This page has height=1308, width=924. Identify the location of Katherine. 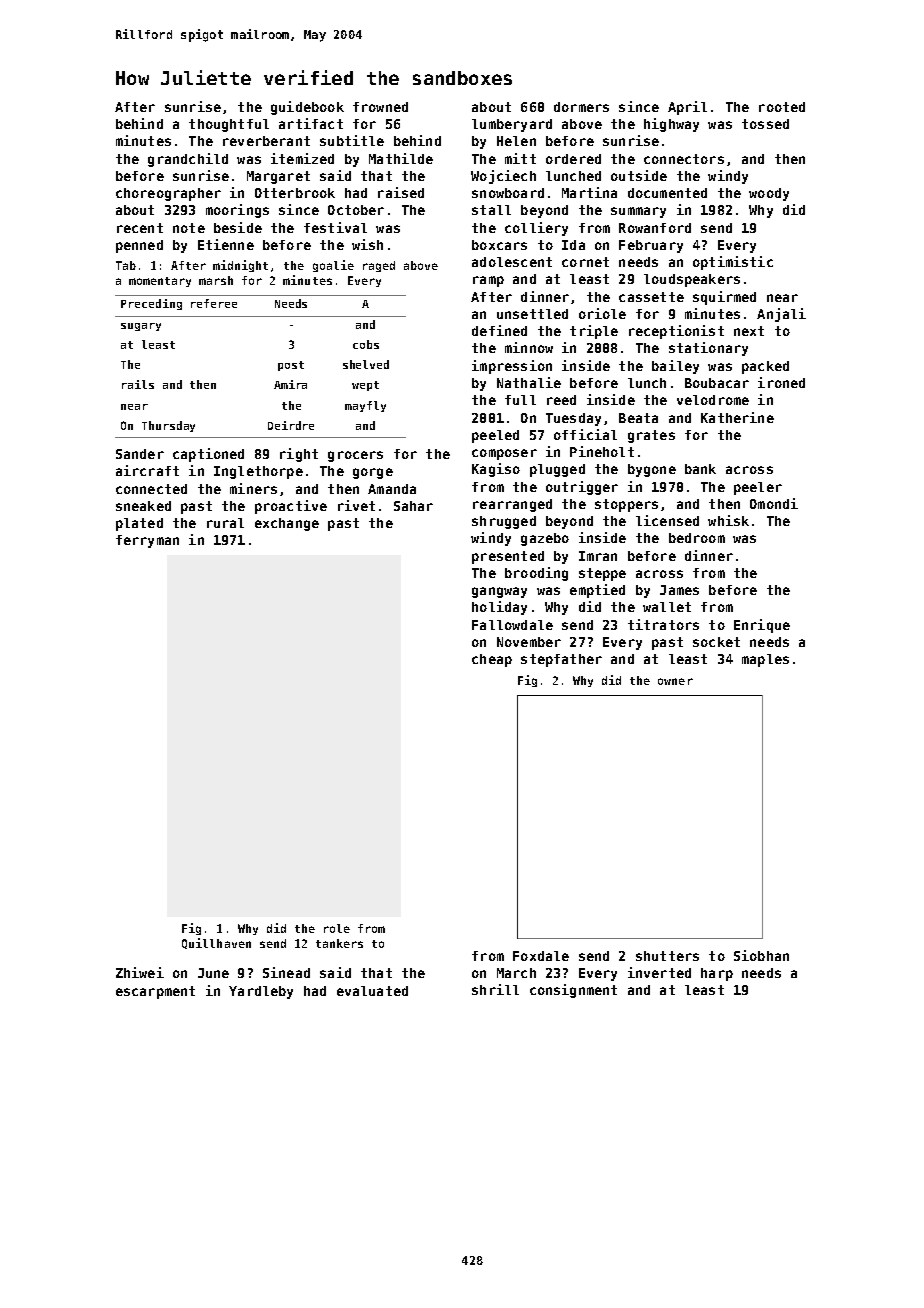
(737, 417).
